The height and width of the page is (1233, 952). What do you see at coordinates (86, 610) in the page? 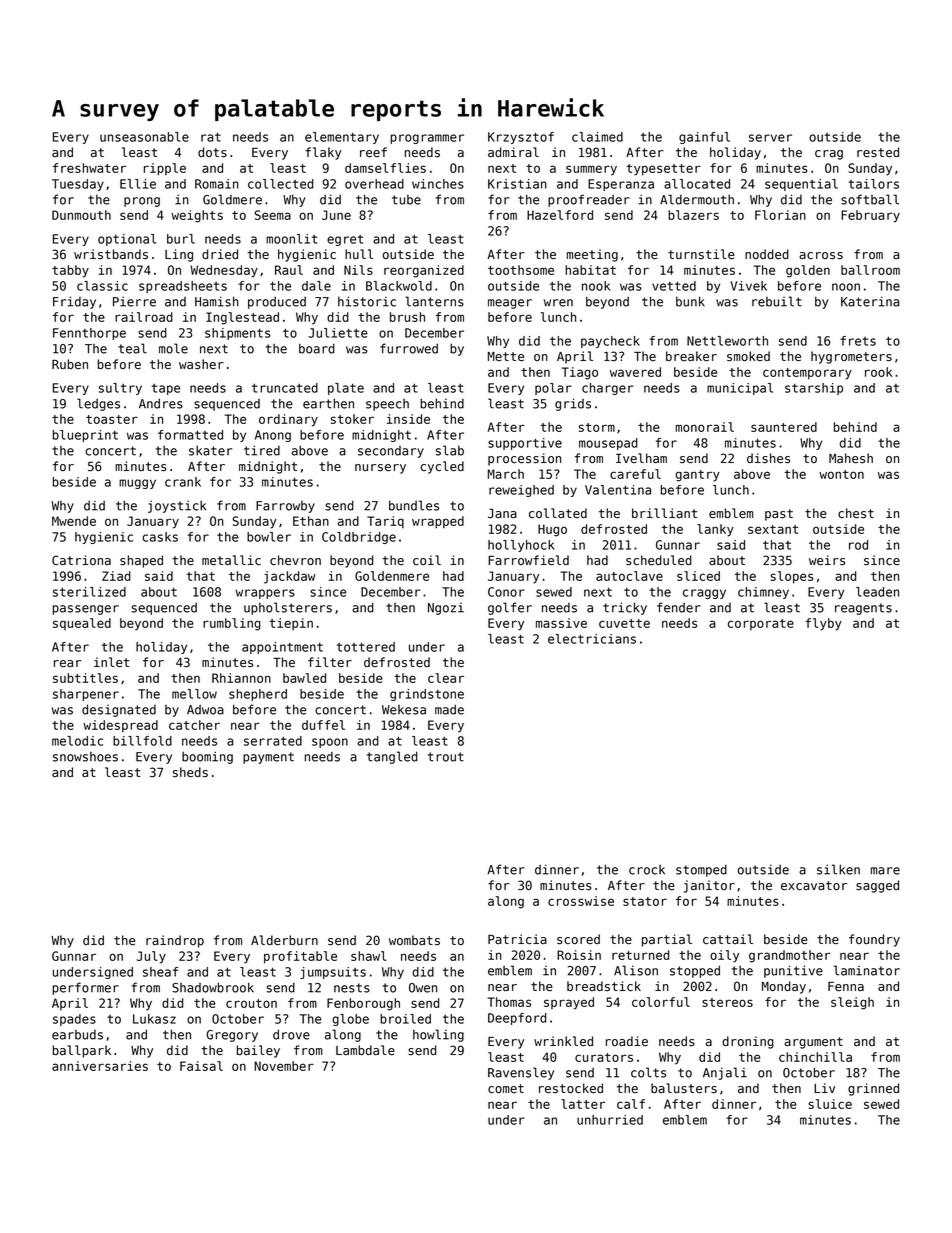
I see `passenger` at bounding box center [86, 610].
